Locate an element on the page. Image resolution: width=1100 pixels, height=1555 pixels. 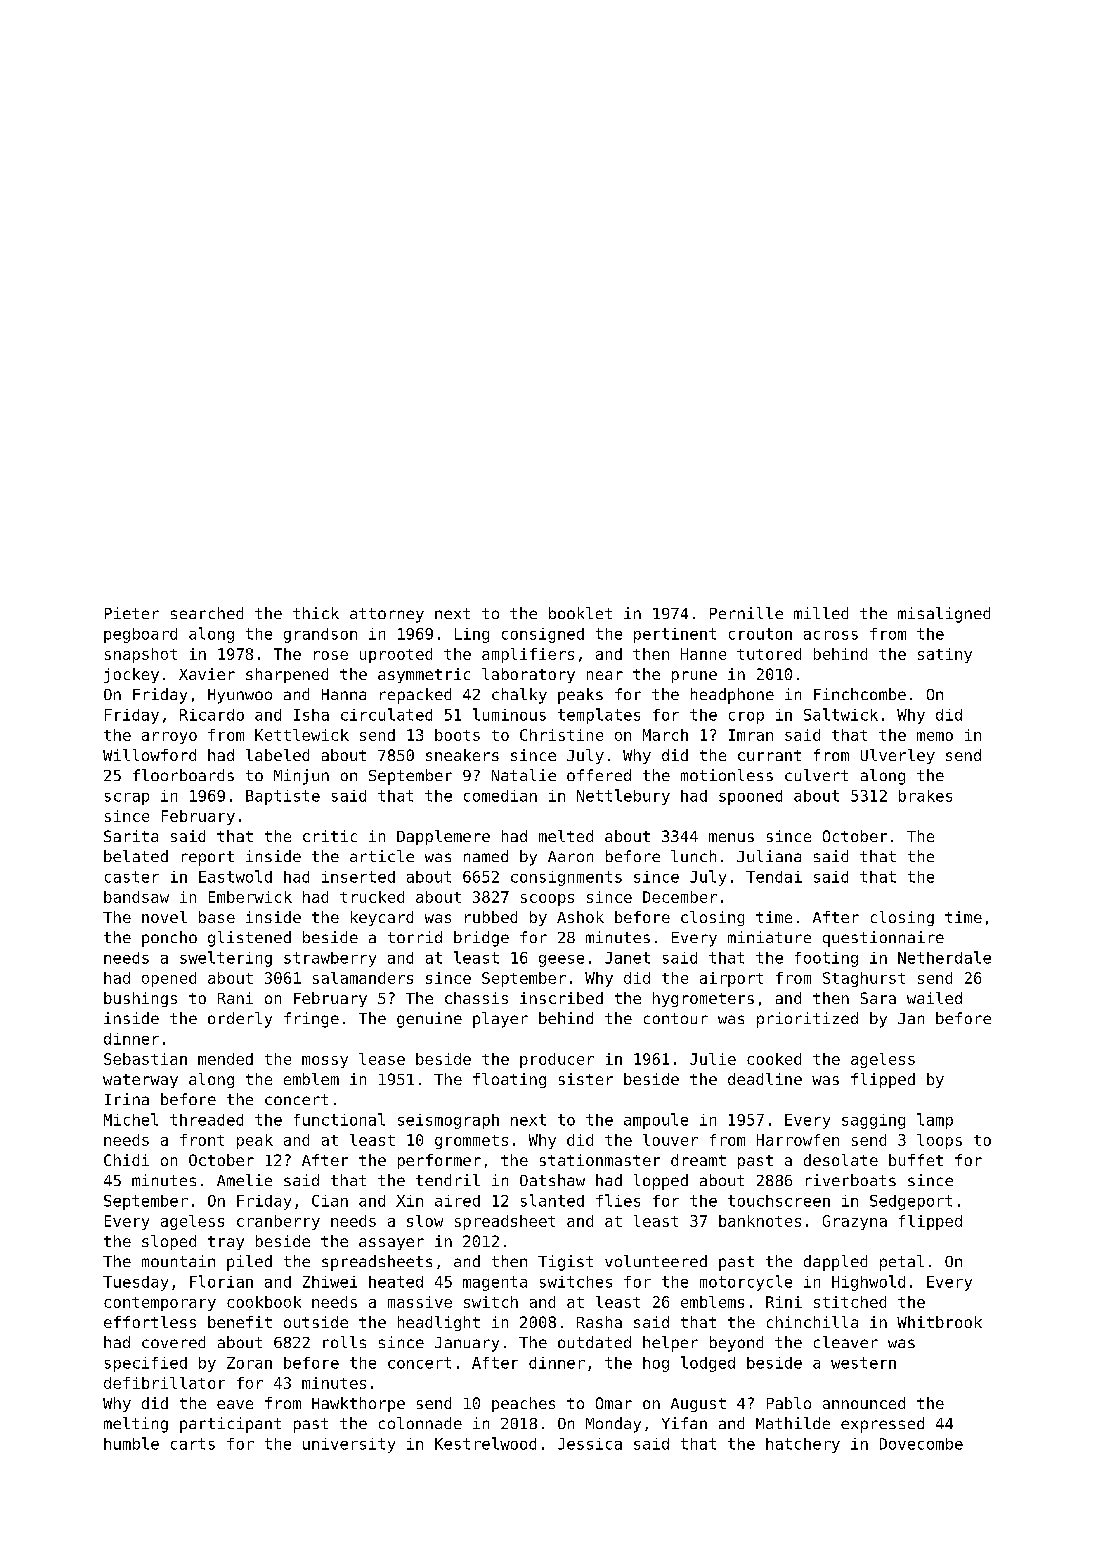
flies is located at coordinates (618, 1200).
